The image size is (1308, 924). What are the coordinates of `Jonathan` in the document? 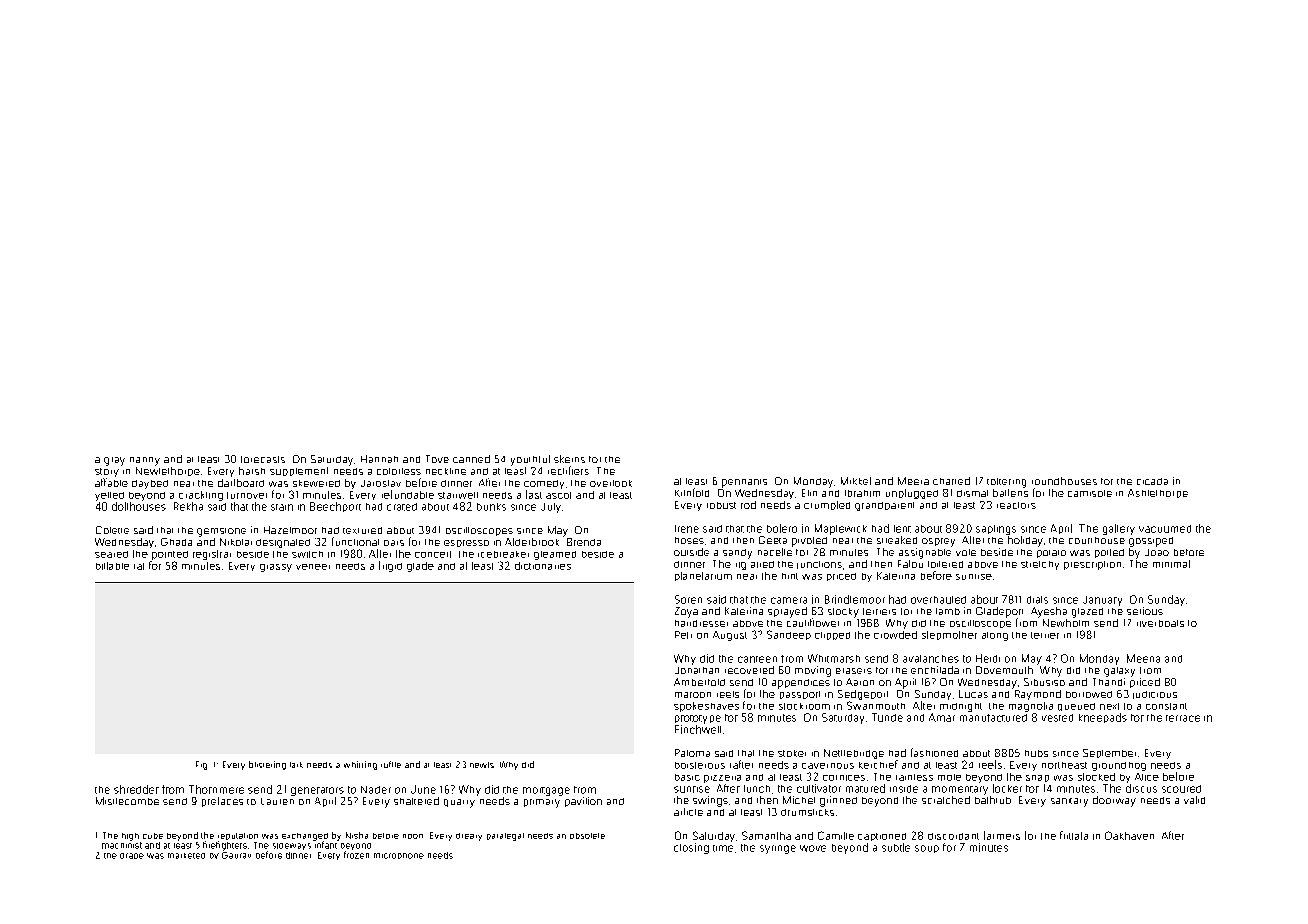 It's located at (697, 670).
